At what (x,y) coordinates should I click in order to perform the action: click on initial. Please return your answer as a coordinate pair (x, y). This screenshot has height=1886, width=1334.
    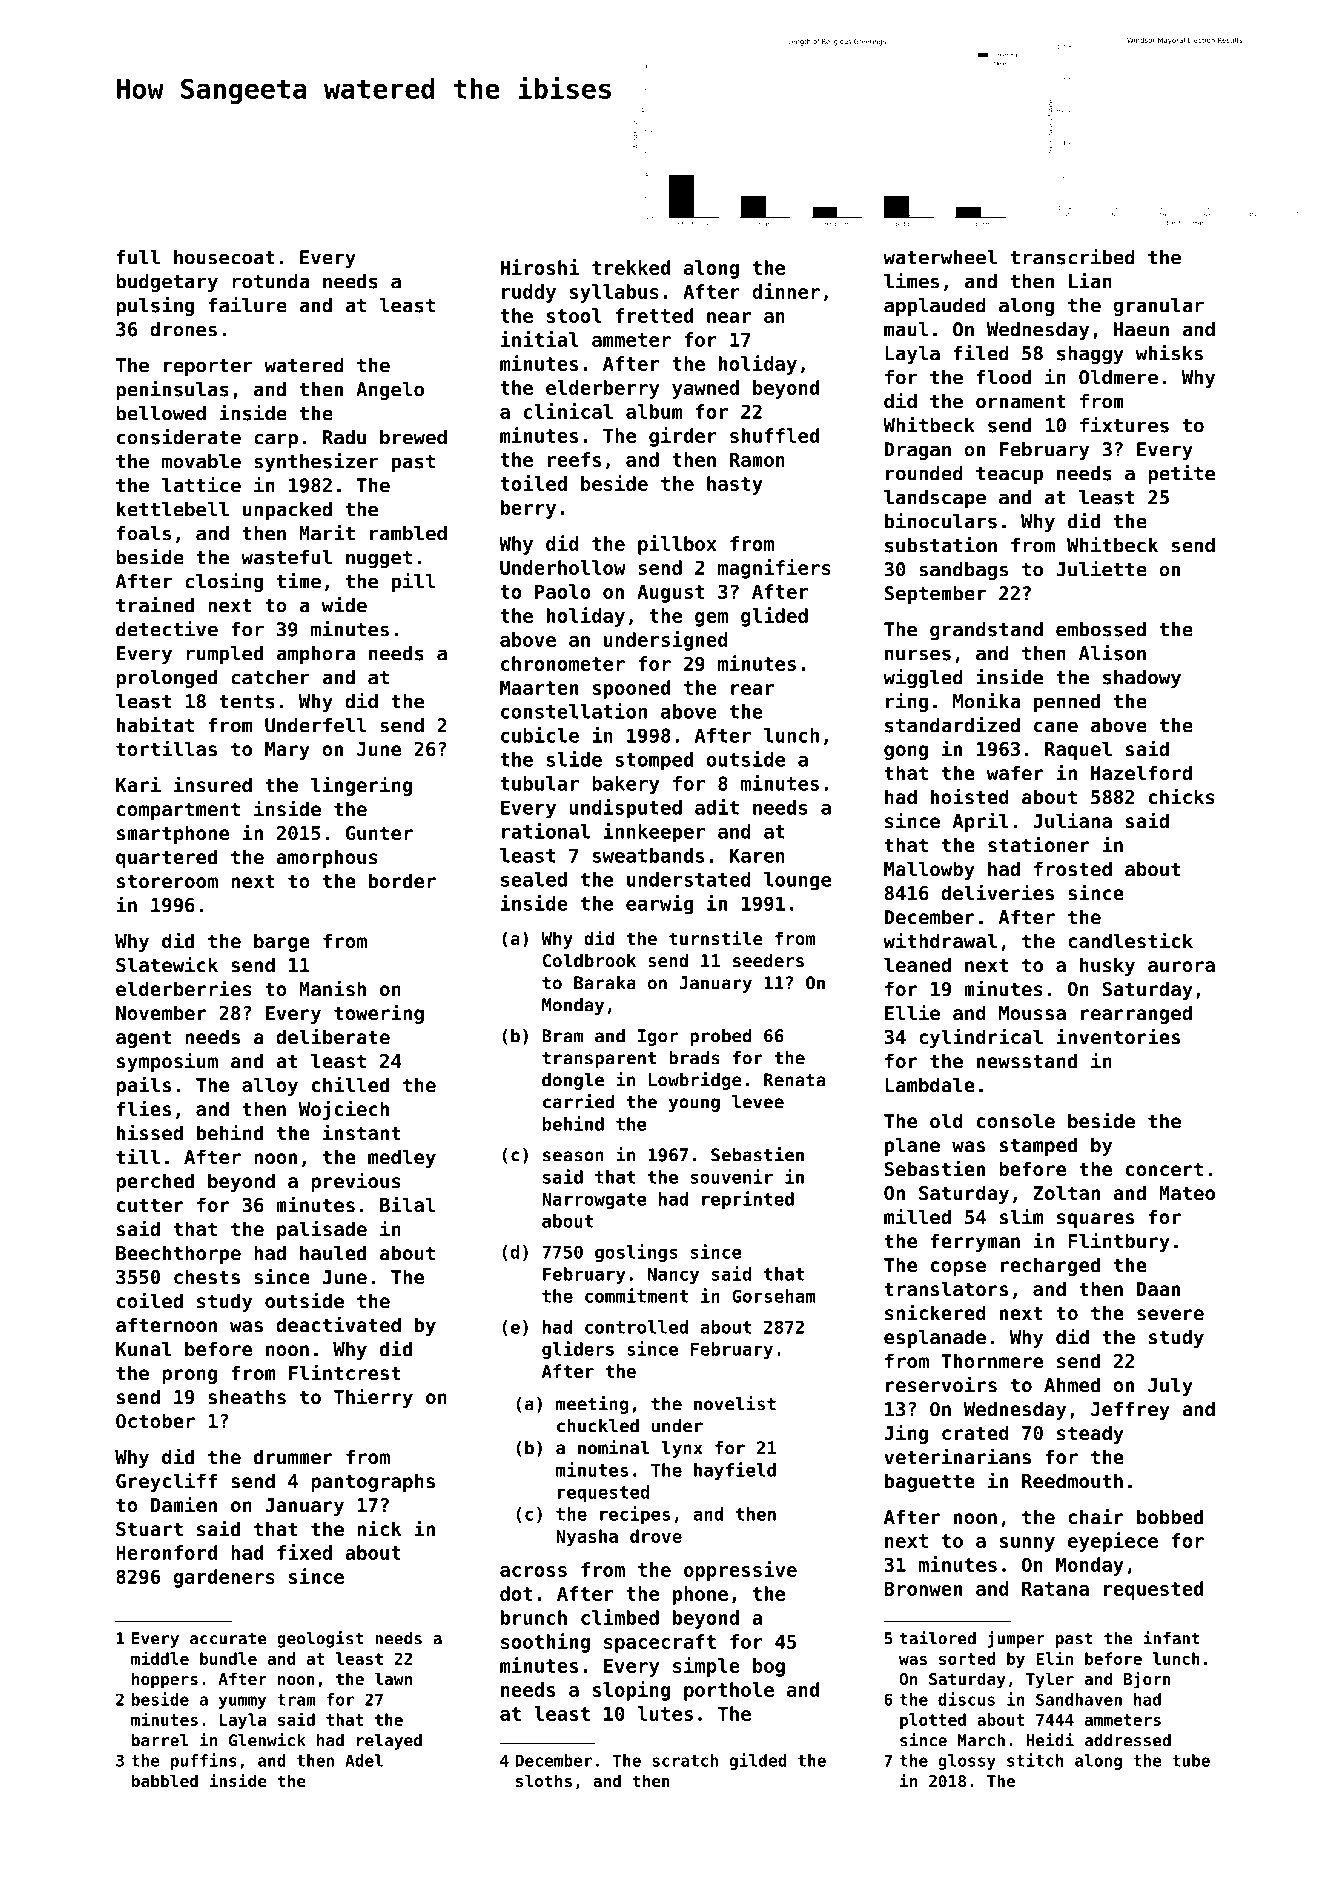
    Looking at the image, I should click on (540, 339).
